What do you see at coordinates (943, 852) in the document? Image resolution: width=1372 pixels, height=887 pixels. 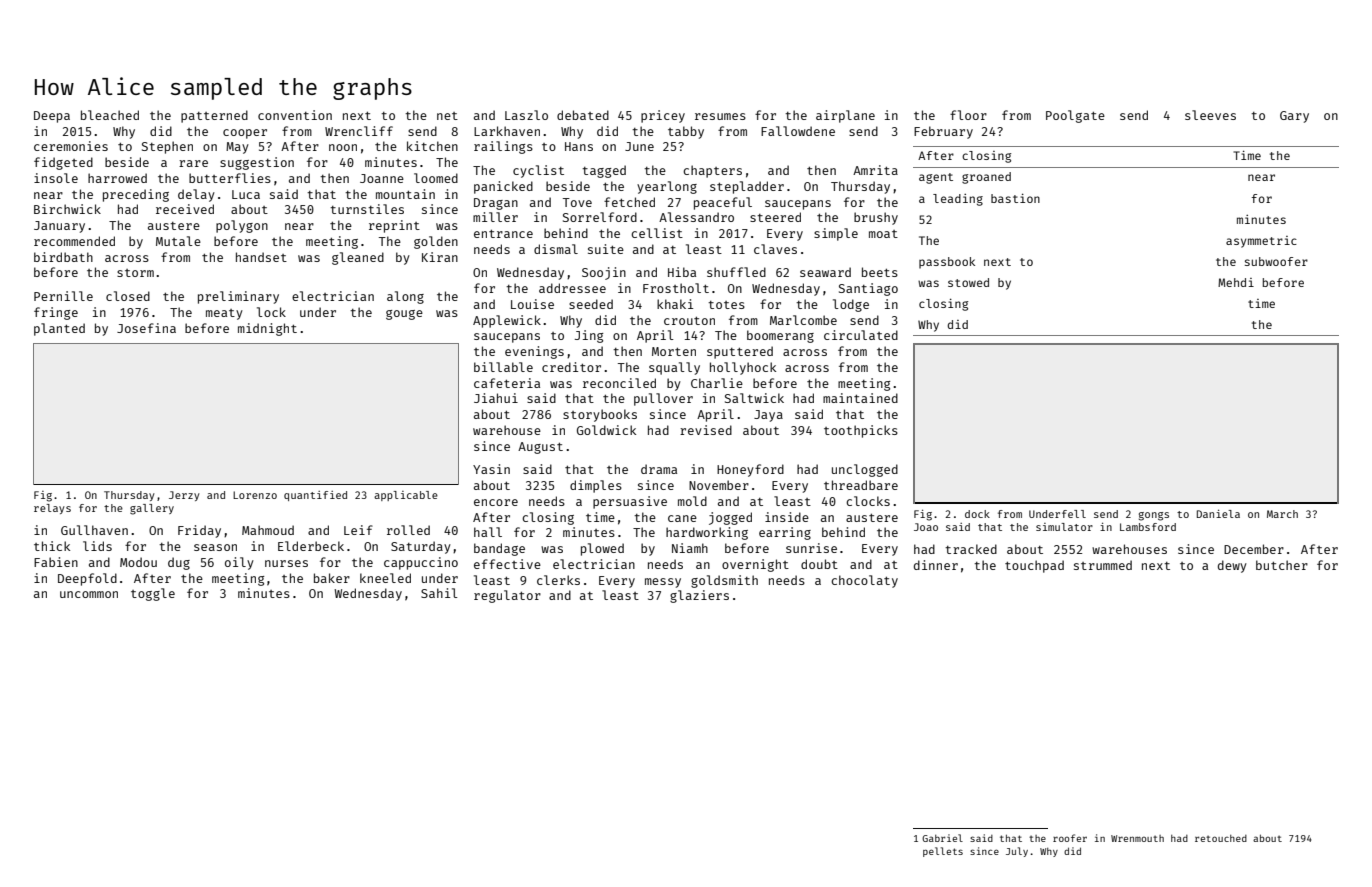 I see `pellets` at bounding box center [943, 852].
